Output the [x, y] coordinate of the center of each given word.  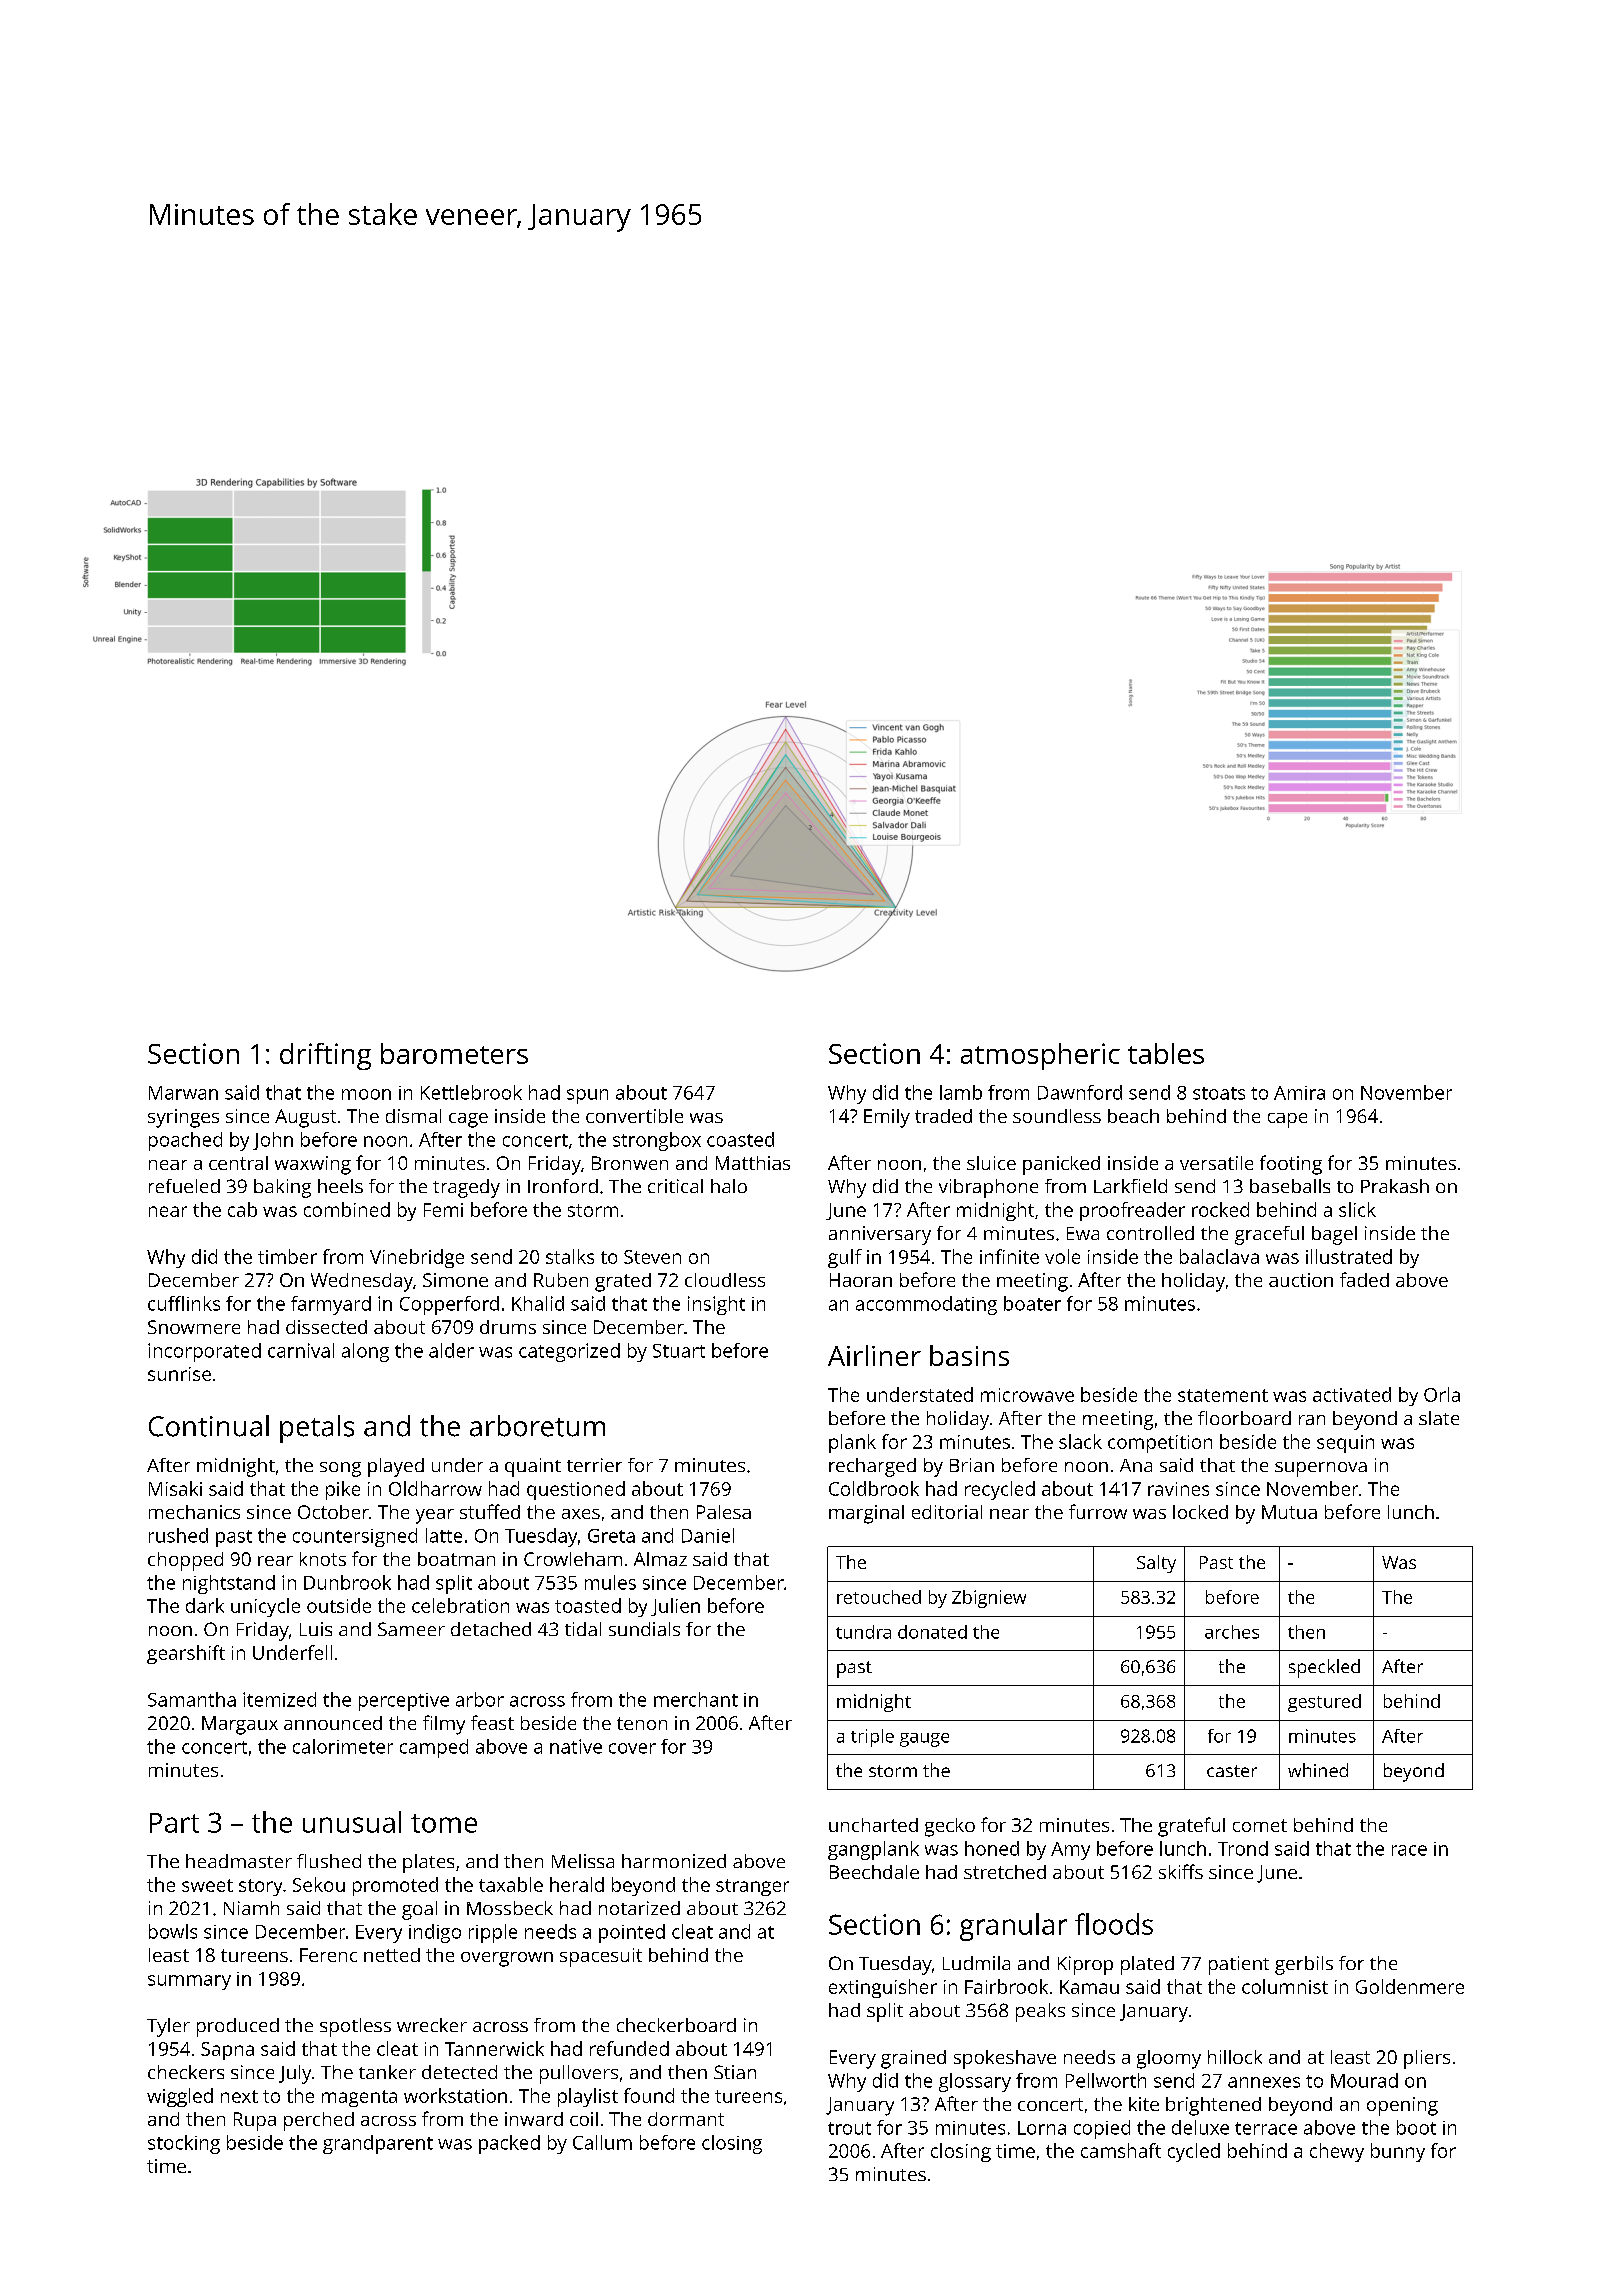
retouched [879, 1597]
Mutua [1289, 1512]
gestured [1324, 1703]
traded [943, 1116]
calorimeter [343, 1746]
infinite [1009, 1256]
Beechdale [874, 1872]
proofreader [1132, 1211]
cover [632, 1748]
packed [509, 2144]
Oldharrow [435, 1488]
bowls [173, 1931]
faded [1364, 1279]
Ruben [561, 1280]
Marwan [183, 1093]
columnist [1285, 1986]
